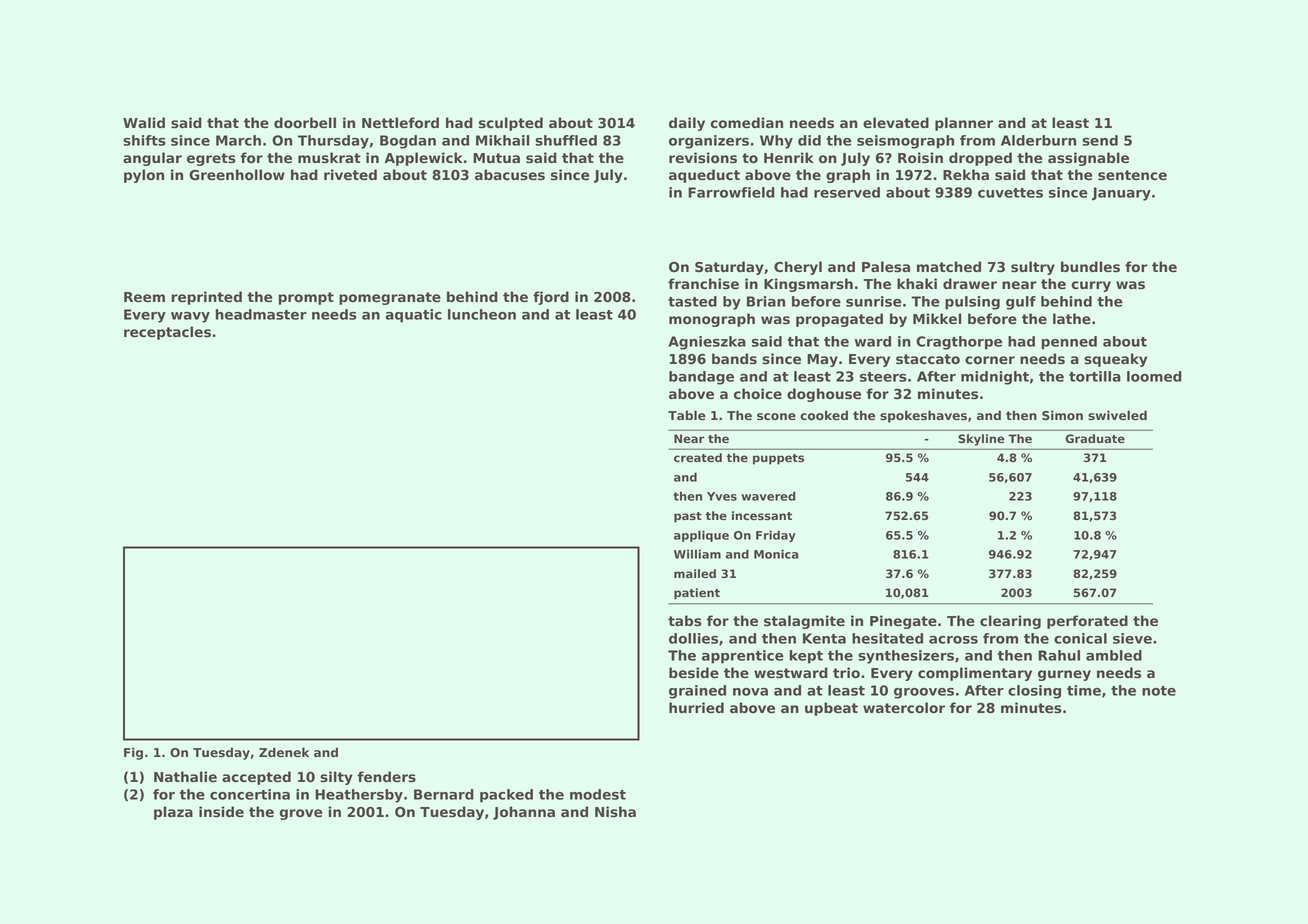  What do you see at coordinates (413, 316) in the image?
I see `aquatic` at bounding box center [413, 316].
